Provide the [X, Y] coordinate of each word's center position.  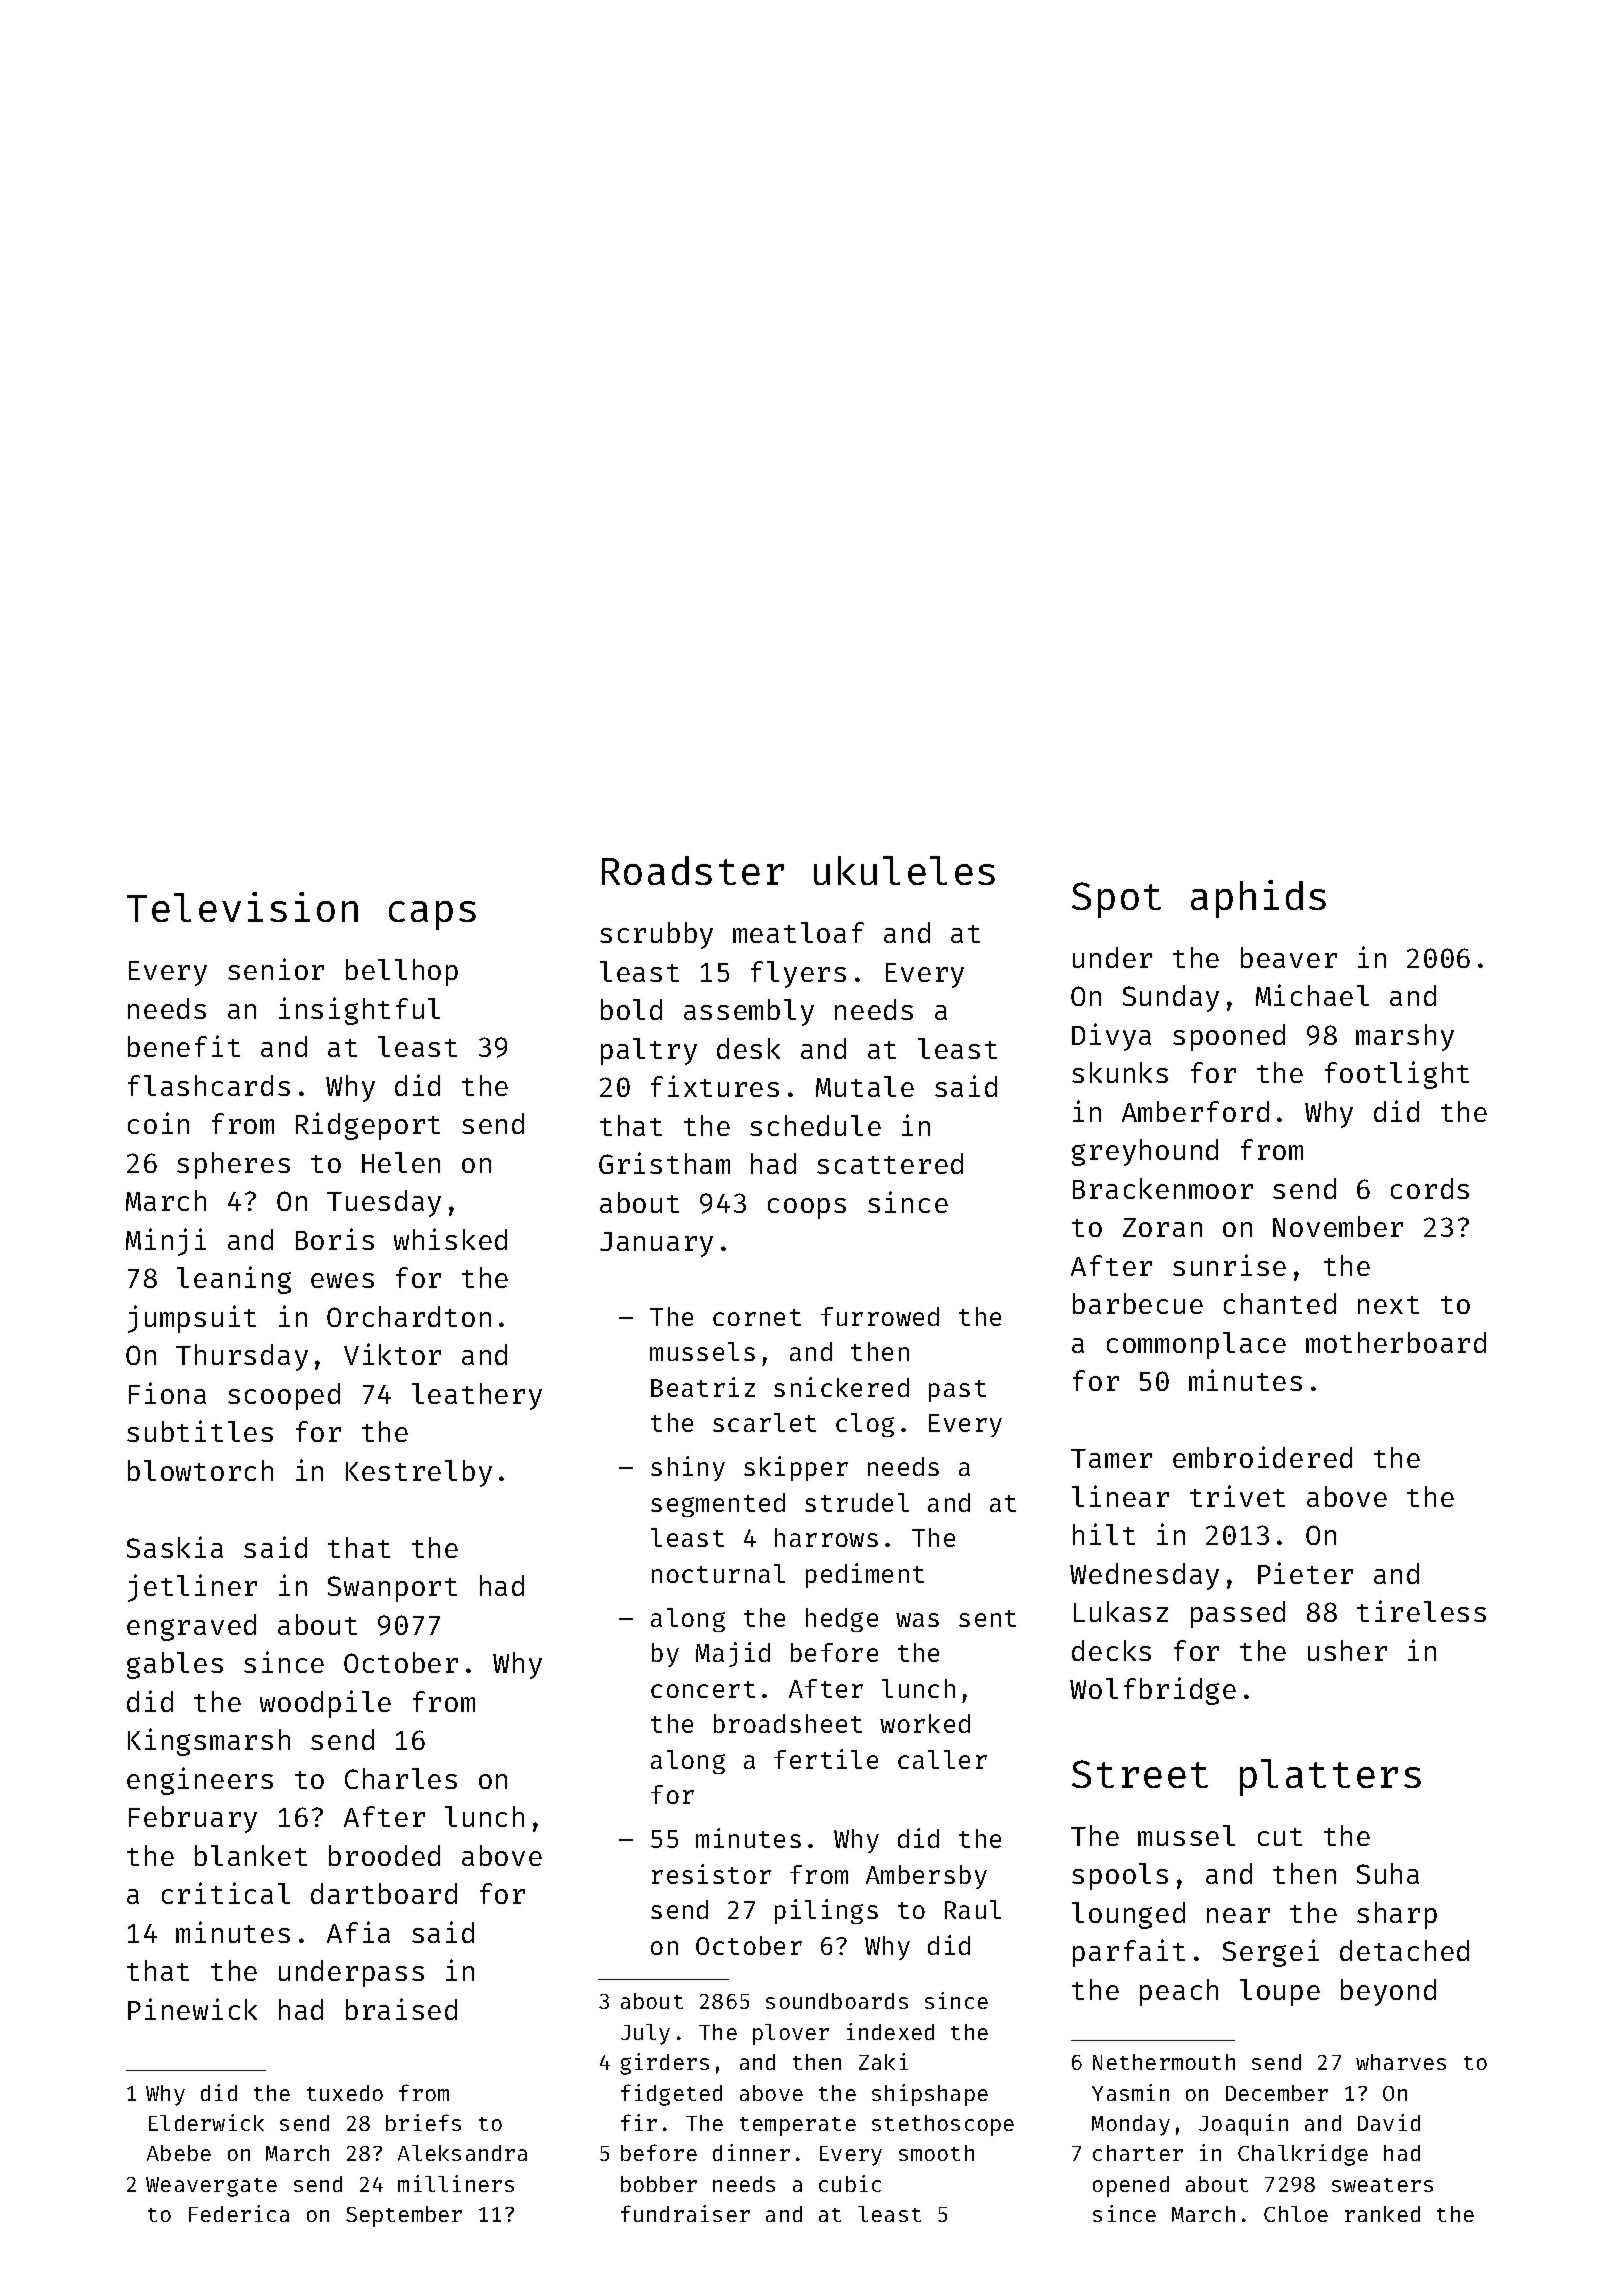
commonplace [1196, 1345]
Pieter [1305, 1573]
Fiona [167, 1393]
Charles [401, 1778]
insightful [359, 1011]
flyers [798, 974]
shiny [688, 1468]
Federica [239, 2213]
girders [664, 2064]
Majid [733, 1654]
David [1389, 2122]
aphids [1258, 899]
